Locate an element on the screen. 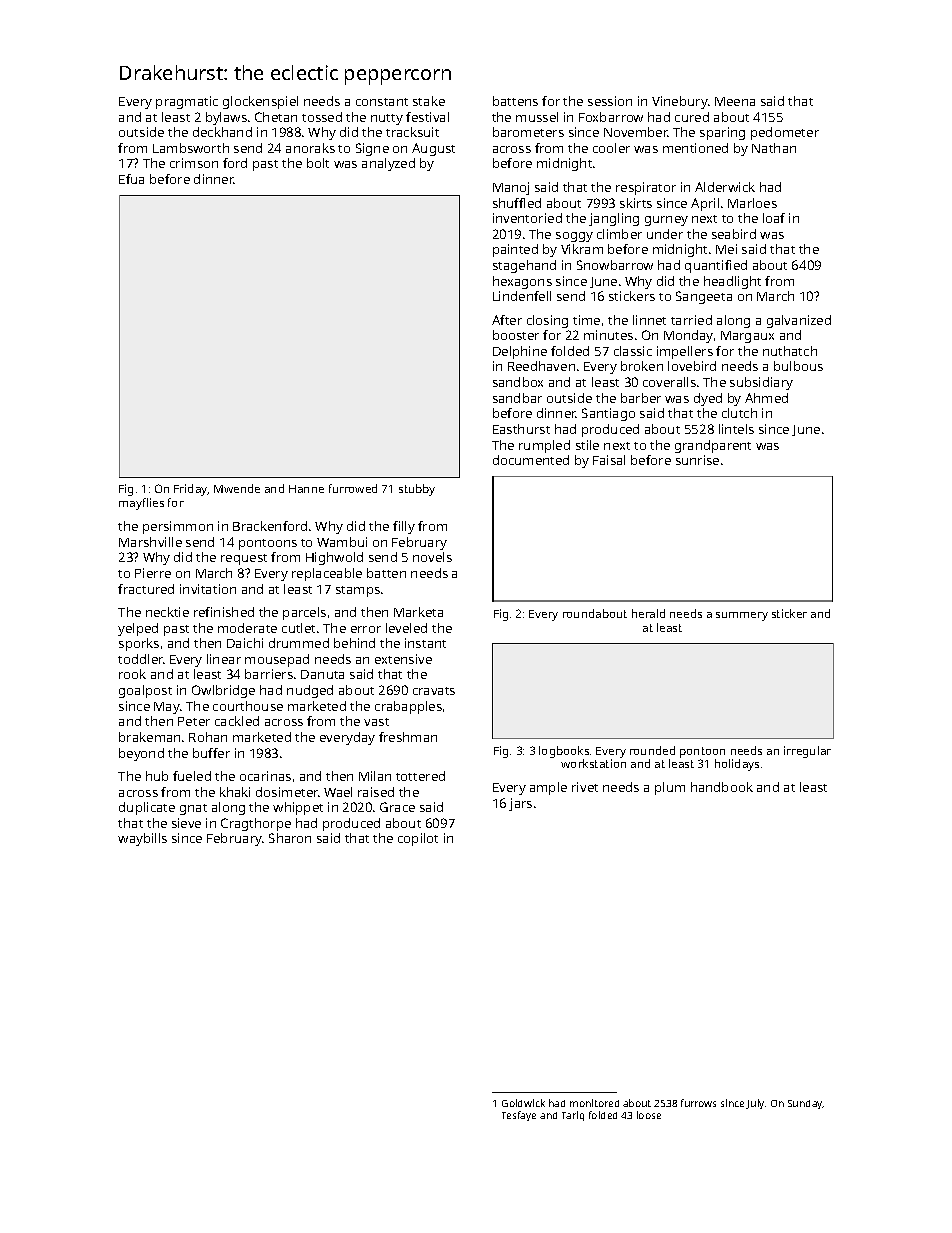 The width and height of the screenshot is (952, 1233). copilot is located at coordinates (418, 839).
